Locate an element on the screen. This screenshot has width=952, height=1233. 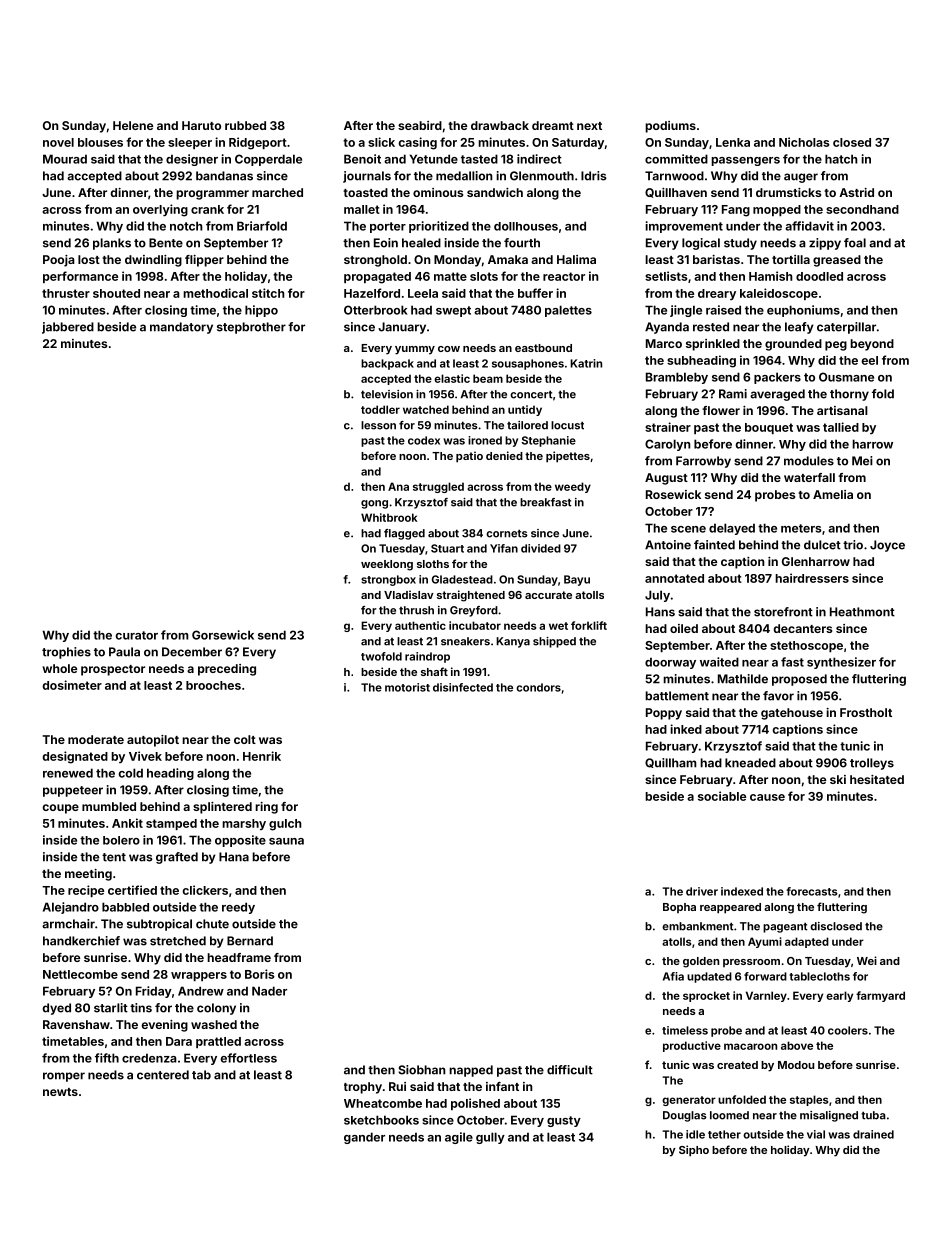
Quillham is located at coordinates (671, 763).
